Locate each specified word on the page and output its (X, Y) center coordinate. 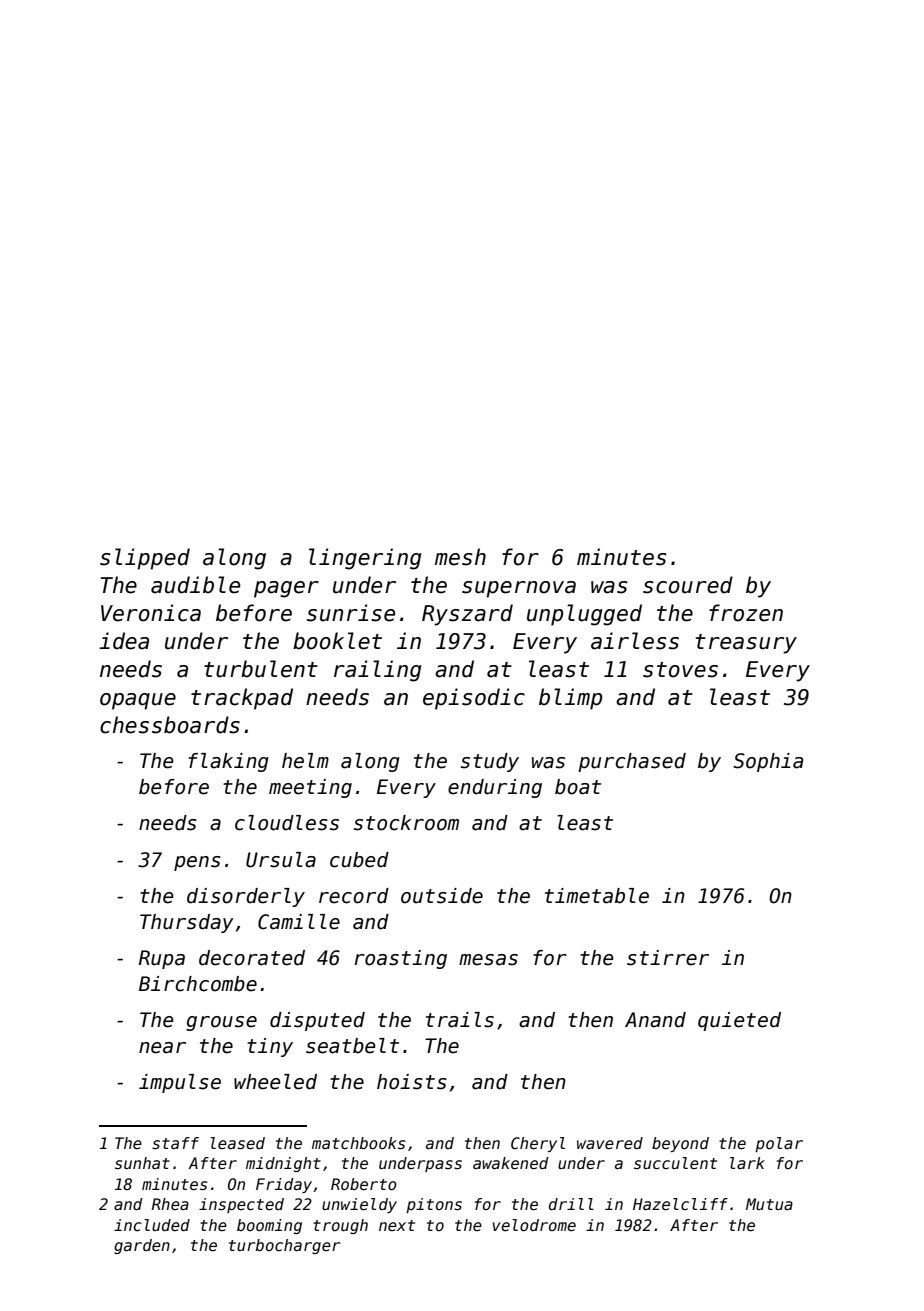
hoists (412, 1082)
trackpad (242, 699)
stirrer (668, 958)
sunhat (142, 1163)
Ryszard (467, 615)
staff (175, 1143)
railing (377, 671)
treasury (746, 644)
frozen (746, 613)
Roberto (364, 1184)
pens (197, 863)
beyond (680, 1144)
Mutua (769, 1204)
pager (286, 589)
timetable (597, 896)
